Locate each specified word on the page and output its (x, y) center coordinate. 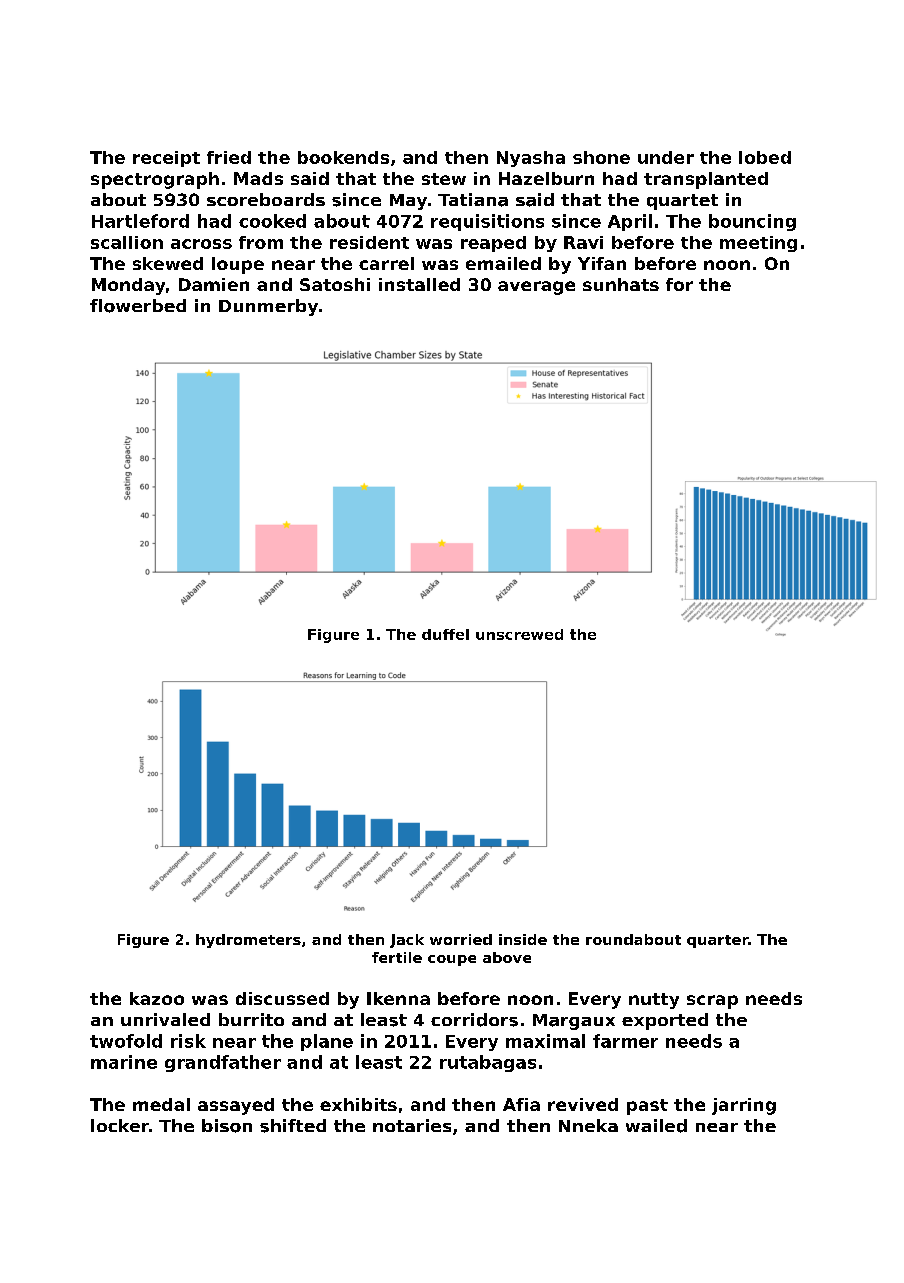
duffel (445, 634)
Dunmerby (268, 307)
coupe (452, 960)
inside (523, 939)
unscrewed (519, 634)
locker (120, 1125)
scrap (712, 1002)
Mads (258, 178)
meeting (758, 244)
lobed (765, 157)
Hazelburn (546, 178)
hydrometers (248, 941)
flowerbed (138, 306)
